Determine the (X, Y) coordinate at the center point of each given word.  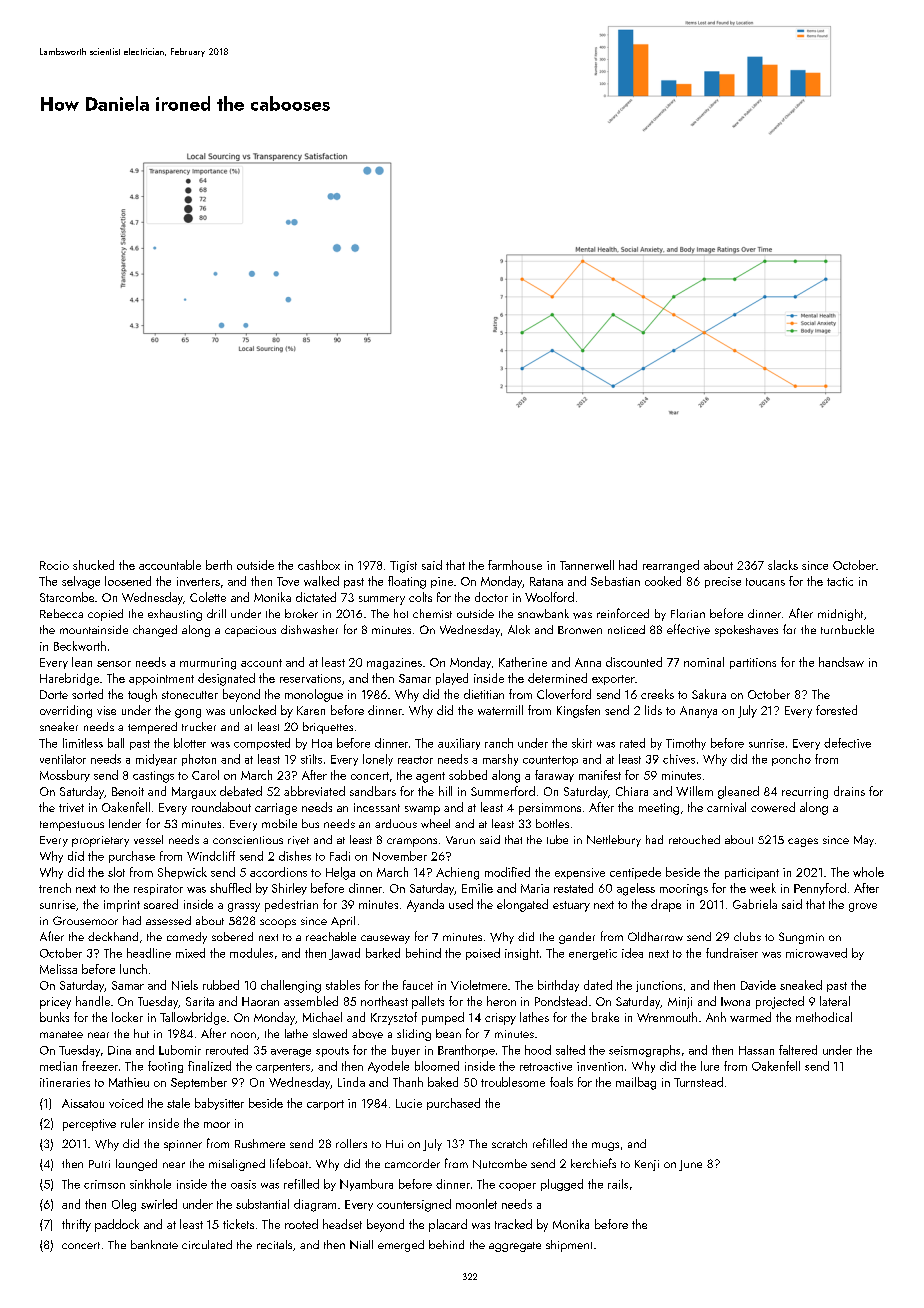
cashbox (319, 565)
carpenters (283, 1068)
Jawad (344, 954)
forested (836, 710)
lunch (133, 969)
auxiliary (459, 744)
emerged (401, 1246)
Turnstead (698, 1082)
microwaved (816, 953)
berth (219, 565)
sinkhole (150, 1184)
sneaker (59, 726)
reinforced (623, 613)
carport (325, 1105)
